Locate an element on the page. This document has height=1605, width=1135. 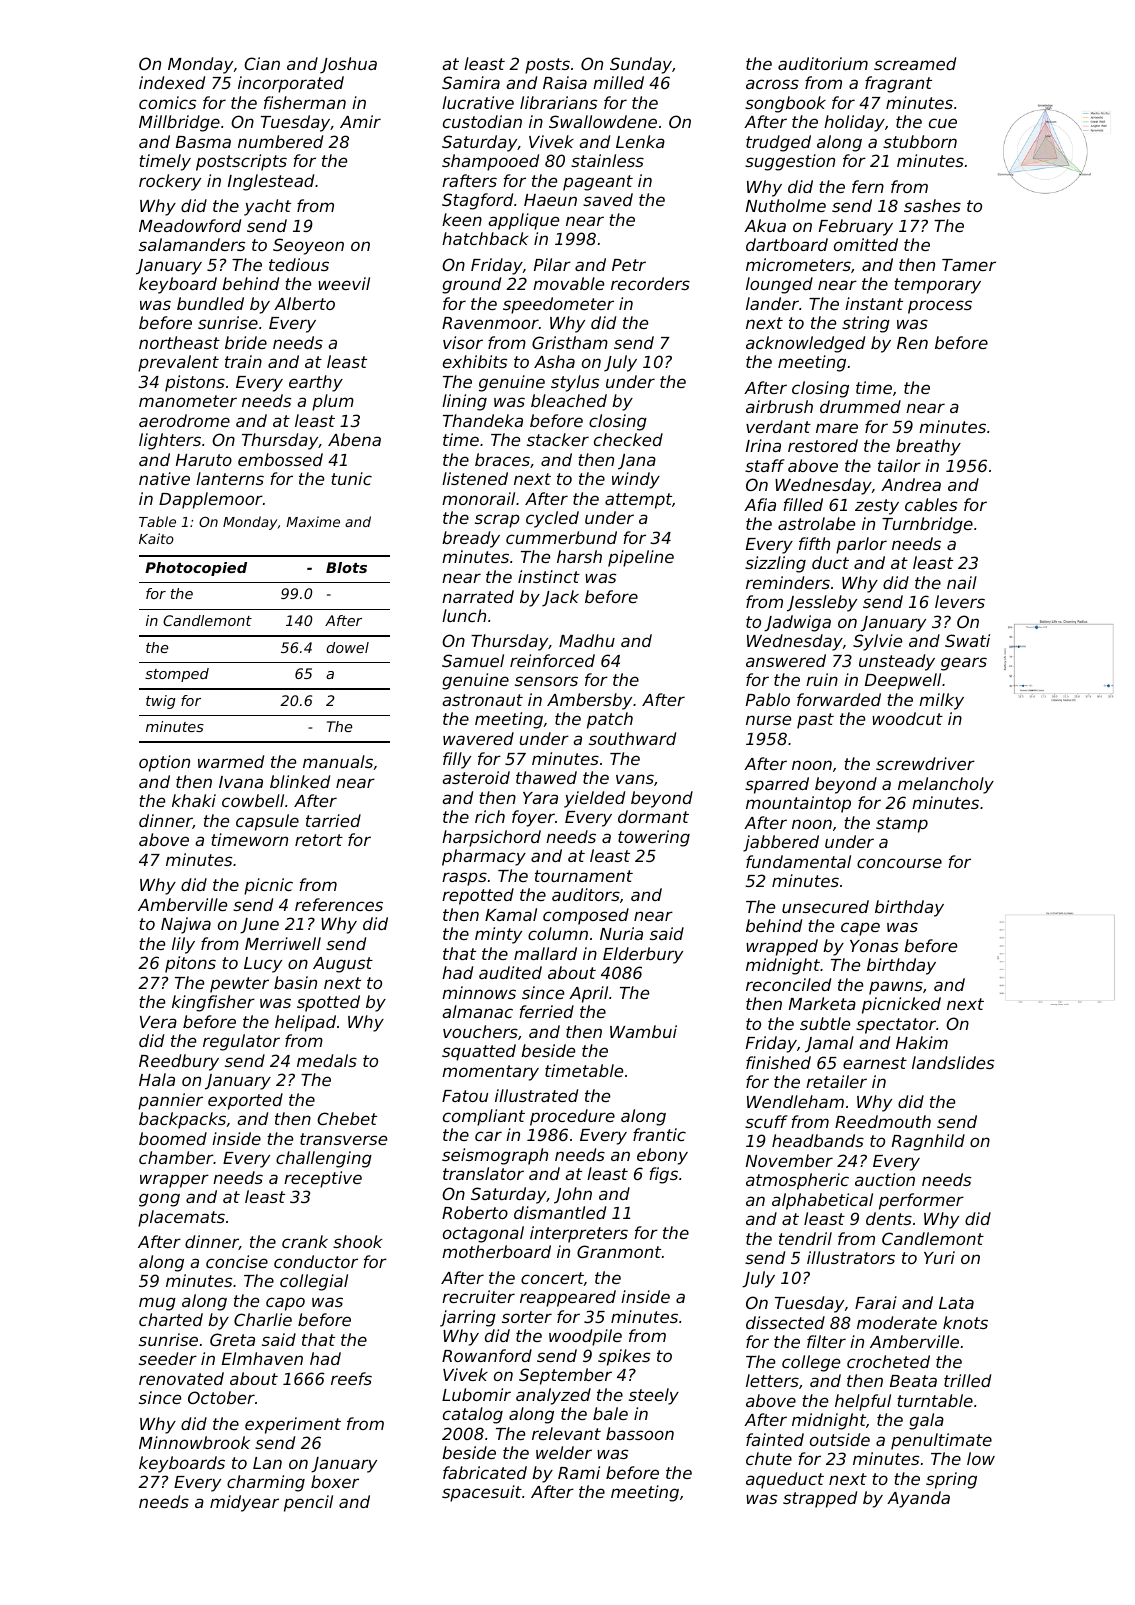
milled is located at coordinates (618, 82).
